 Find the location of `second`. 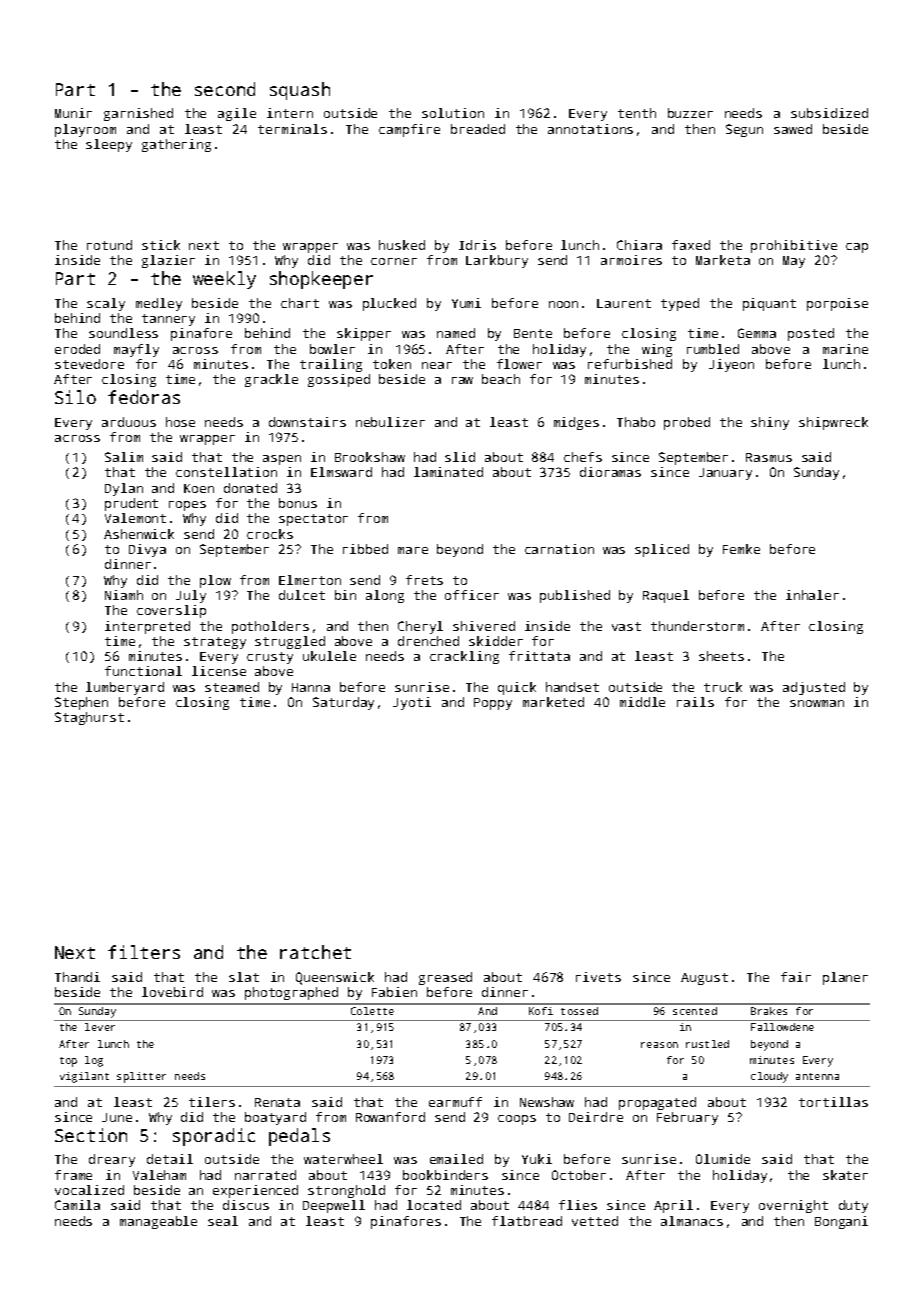

second is located at coordinates (225, 89).
